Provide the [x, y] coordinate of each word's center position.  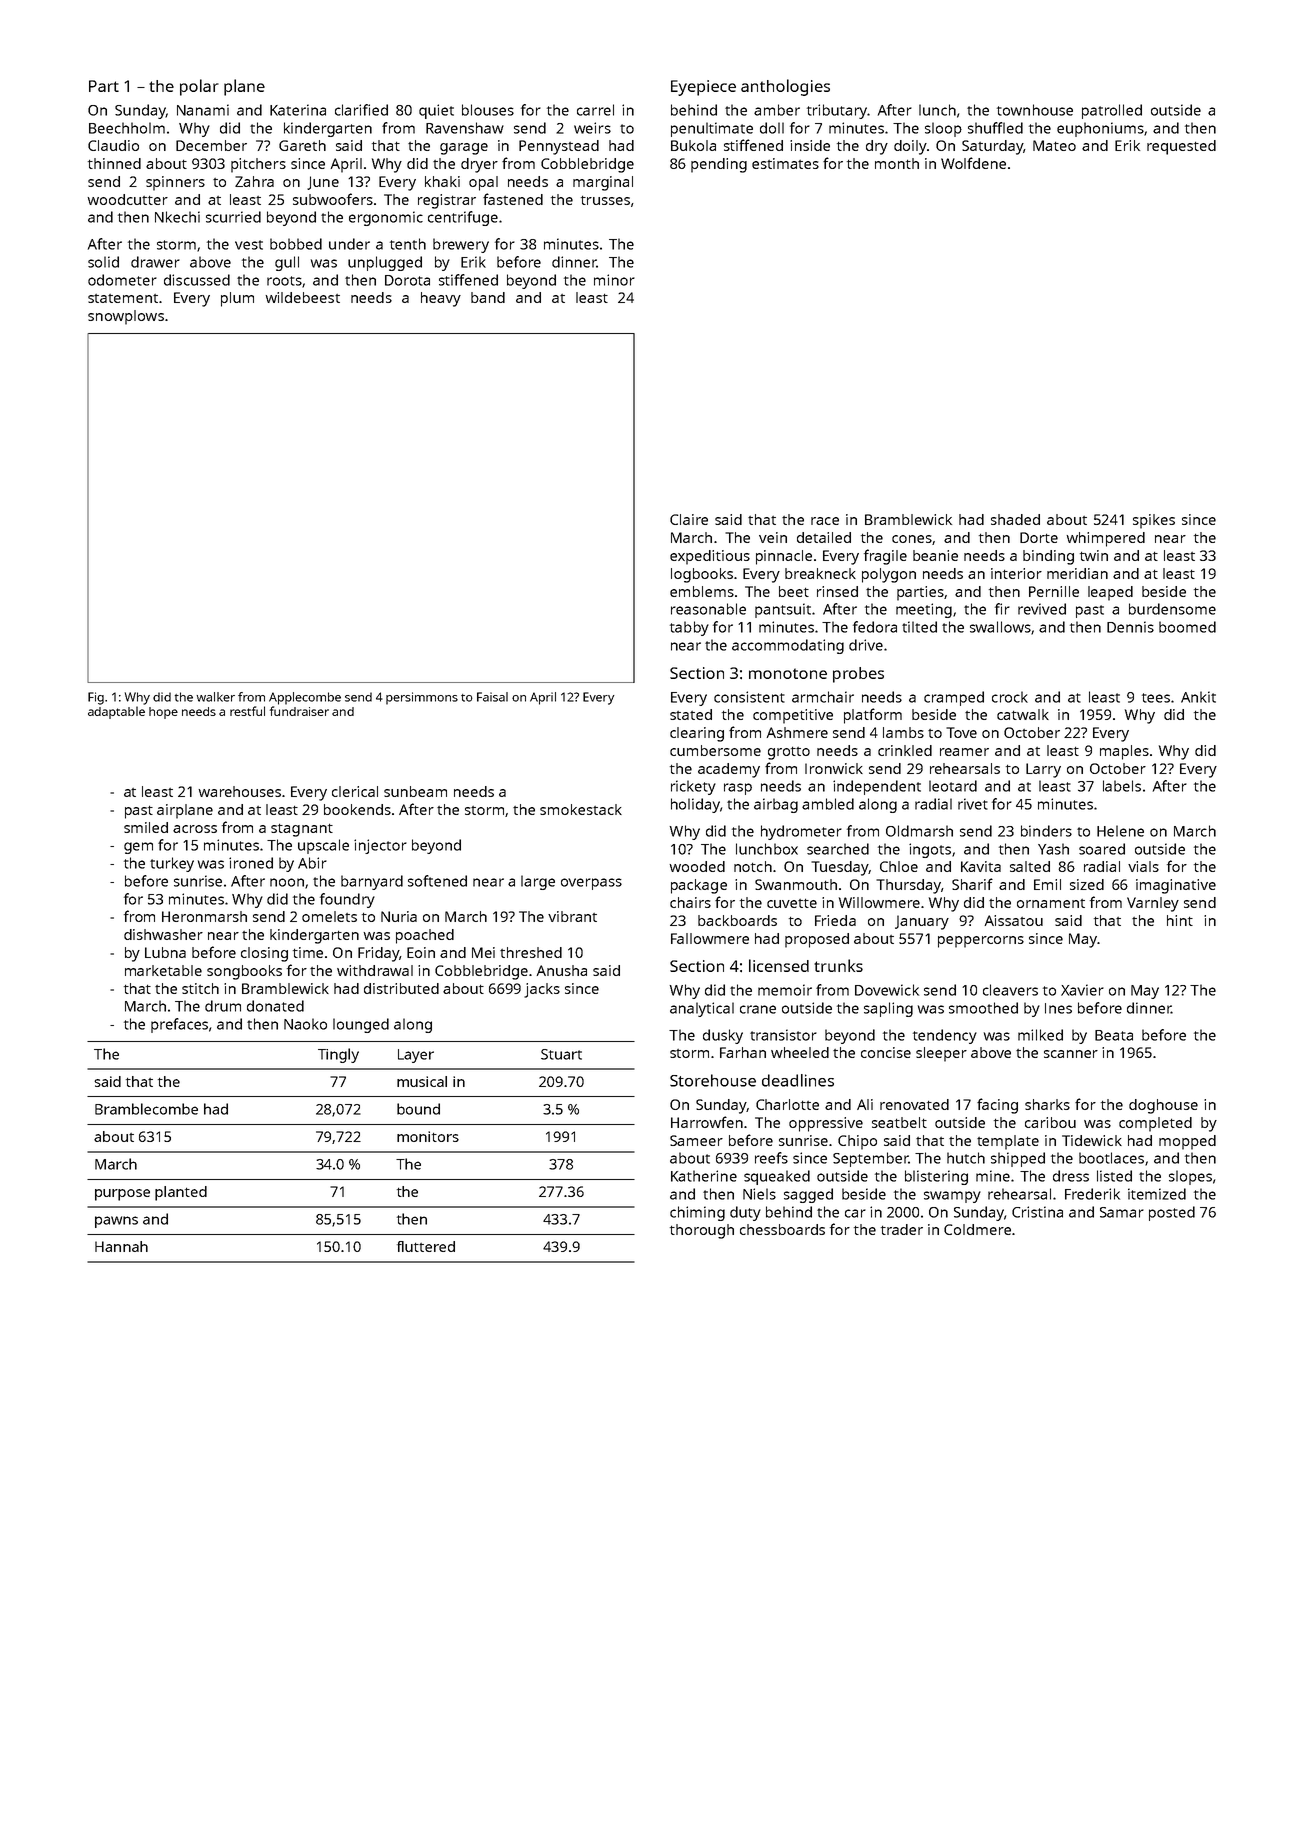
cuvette [792, 903]
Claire [689, 519]
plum [237, 299]
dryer [479, 165]
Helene [1120, 831]
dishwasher [163, 934]
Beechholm [127, 128]
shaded [1015, 519]
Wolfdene [973, 163]
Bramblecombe [146, 1109]
